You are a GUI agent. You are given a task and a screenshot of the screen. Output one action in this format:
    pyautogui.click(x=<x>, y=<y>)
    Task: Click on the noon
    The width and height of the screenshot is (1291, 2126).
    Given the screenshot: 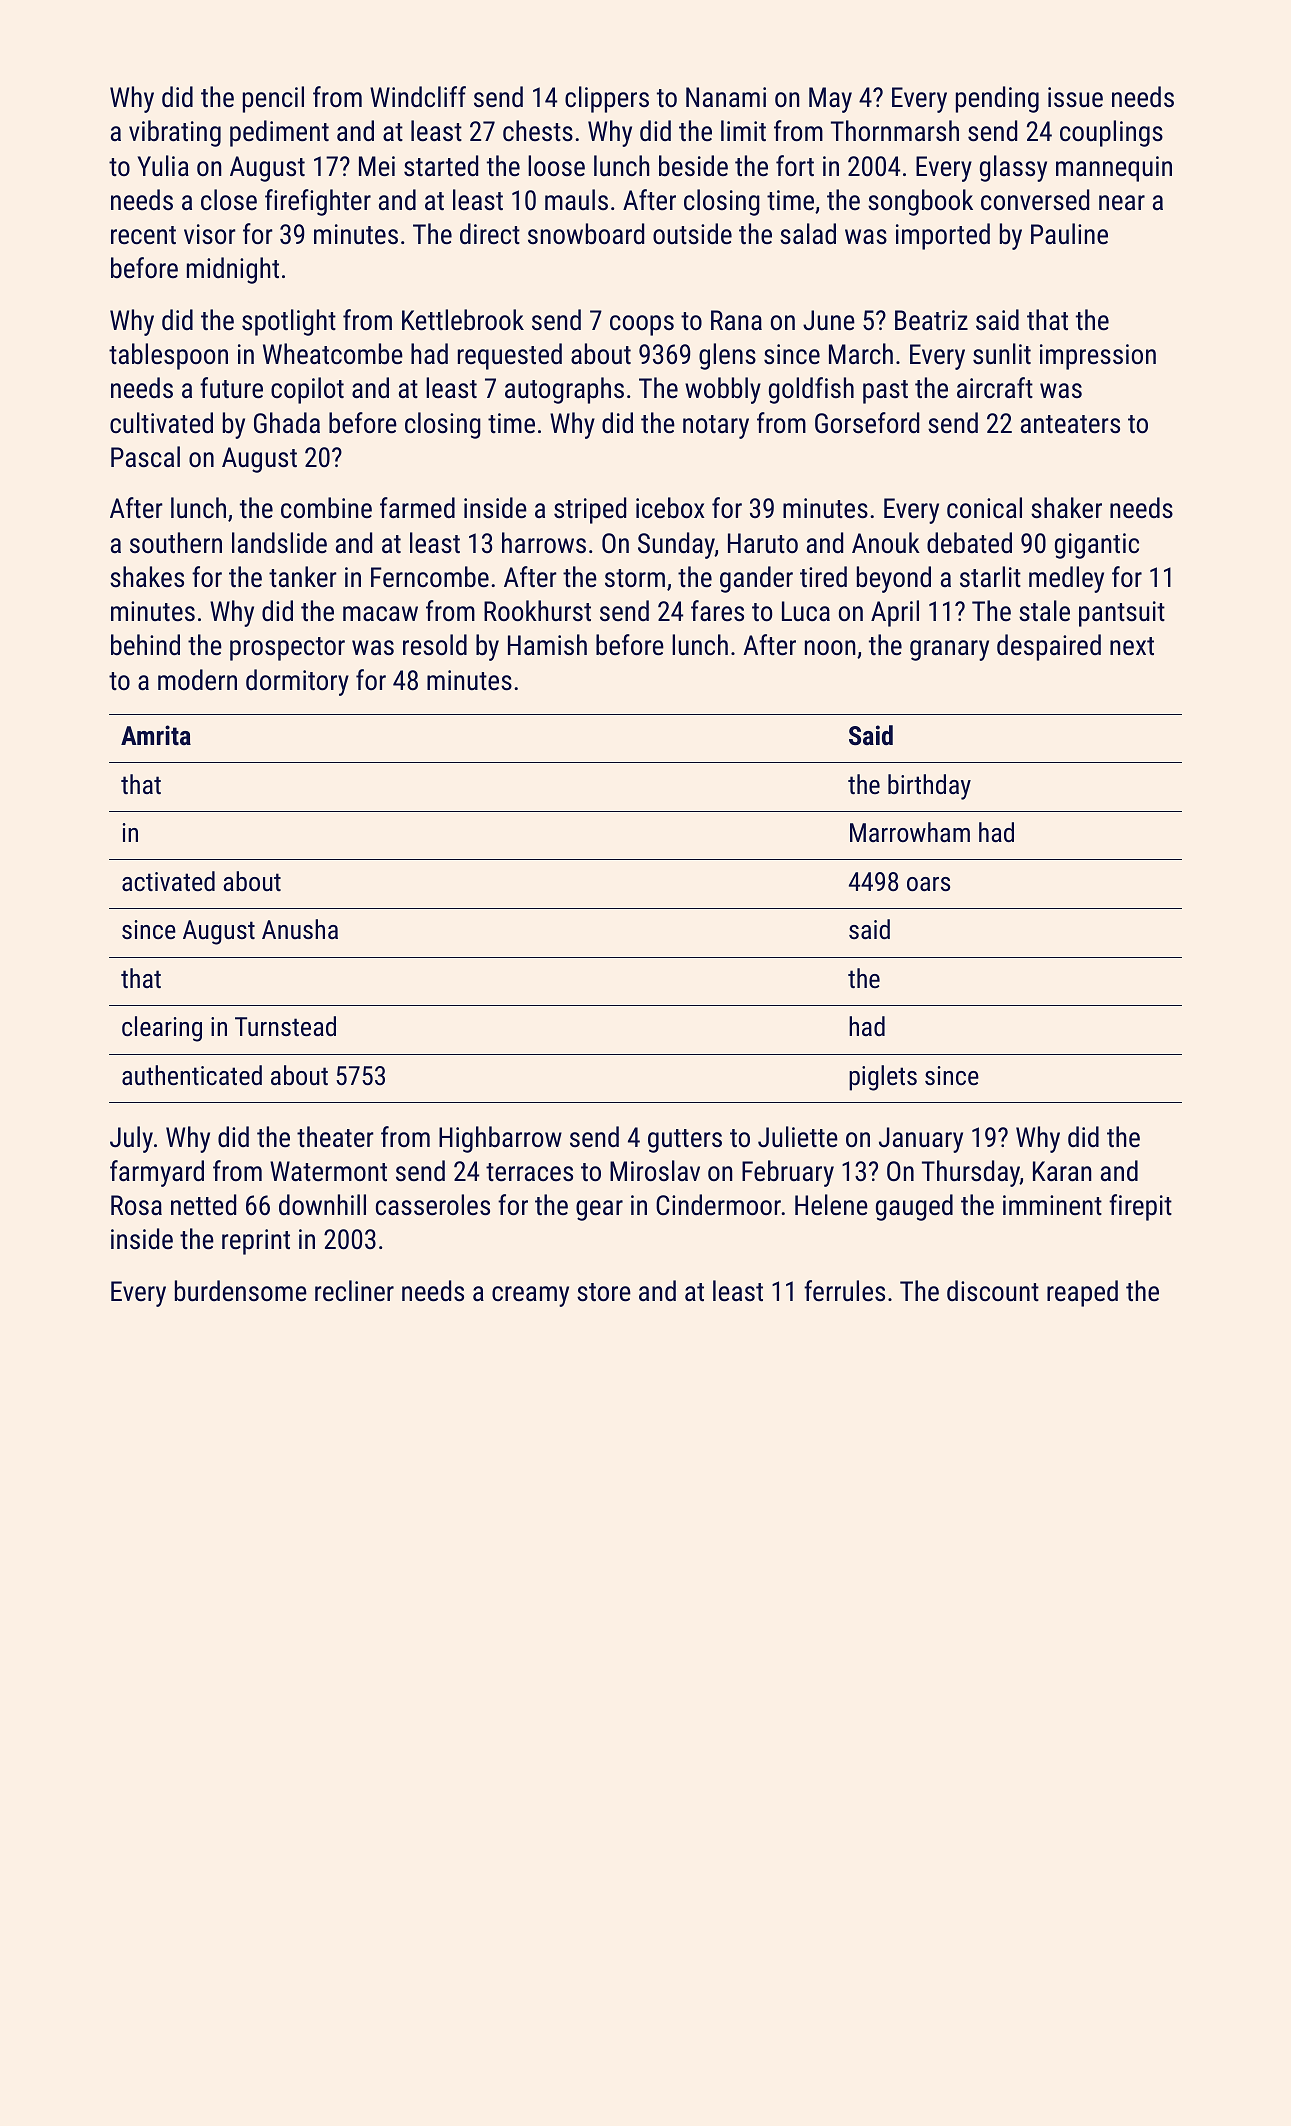 What is the action you would take?
    pyautogui.click(x=830, y=648)
